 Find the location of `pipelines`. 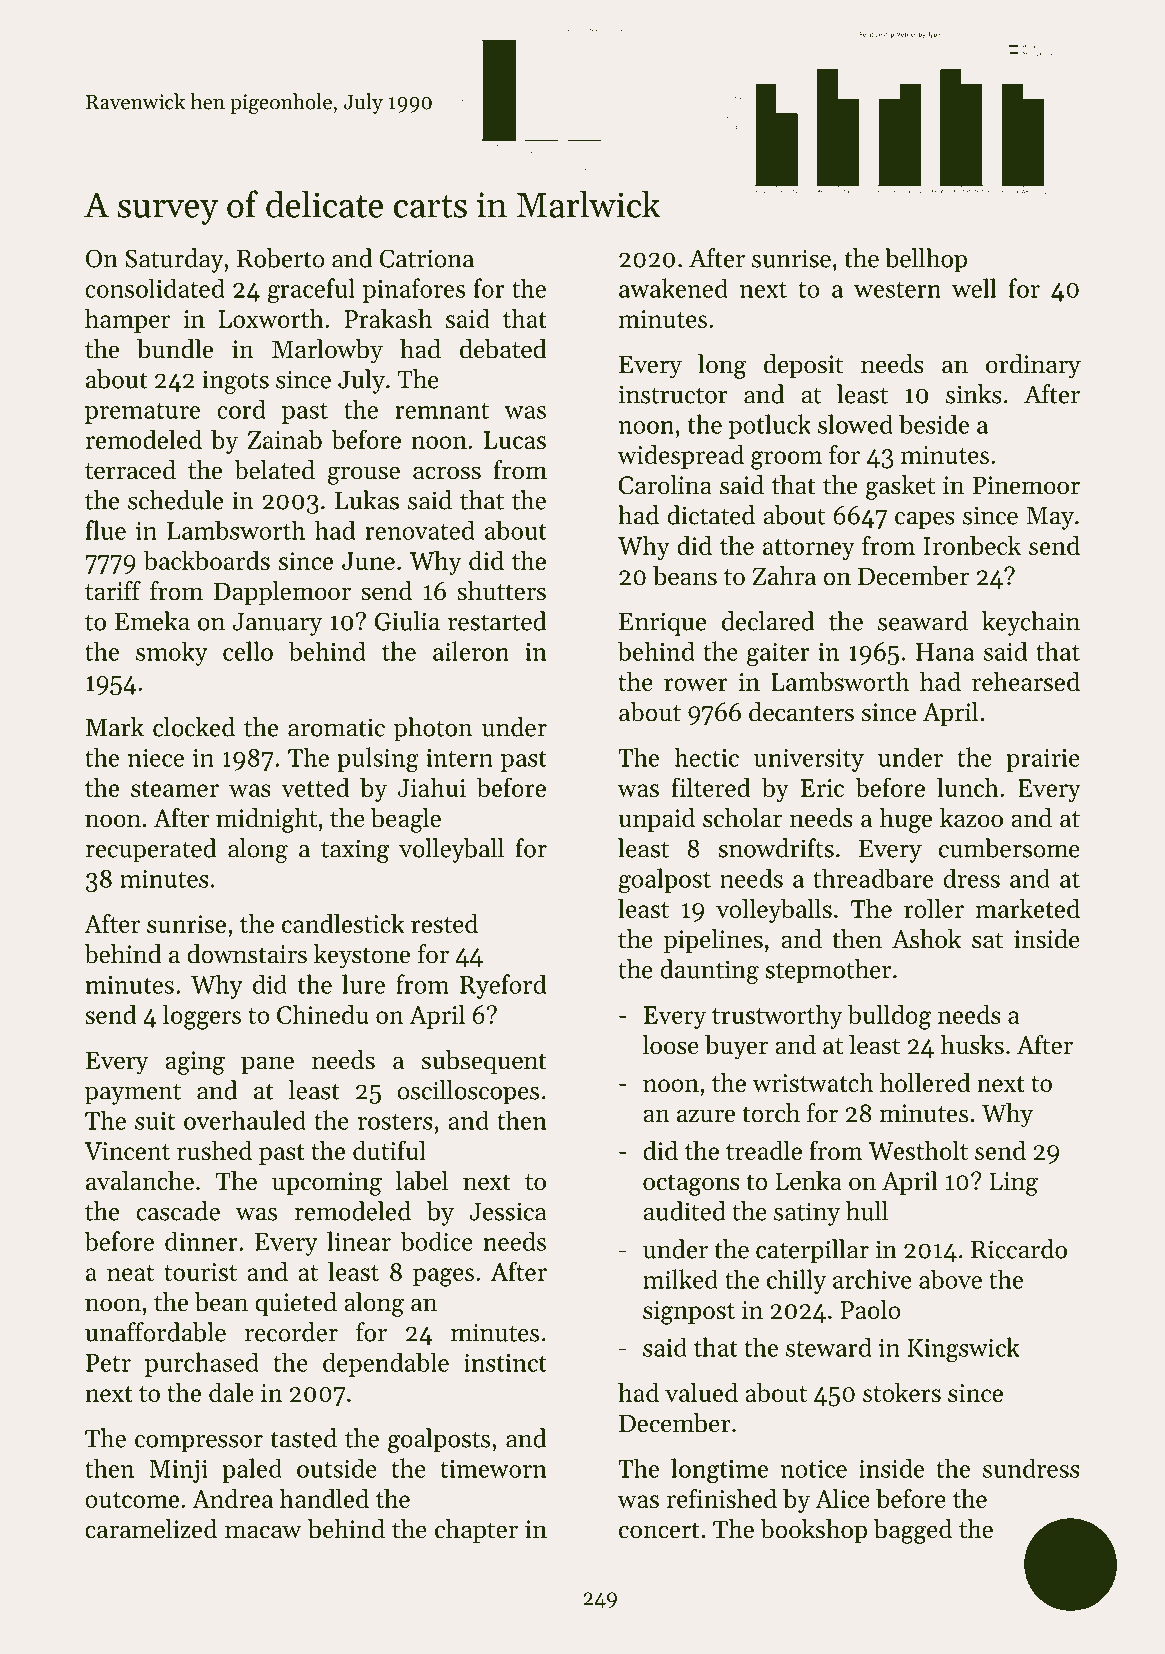

pipelines is located at coordinates (713, 941).
